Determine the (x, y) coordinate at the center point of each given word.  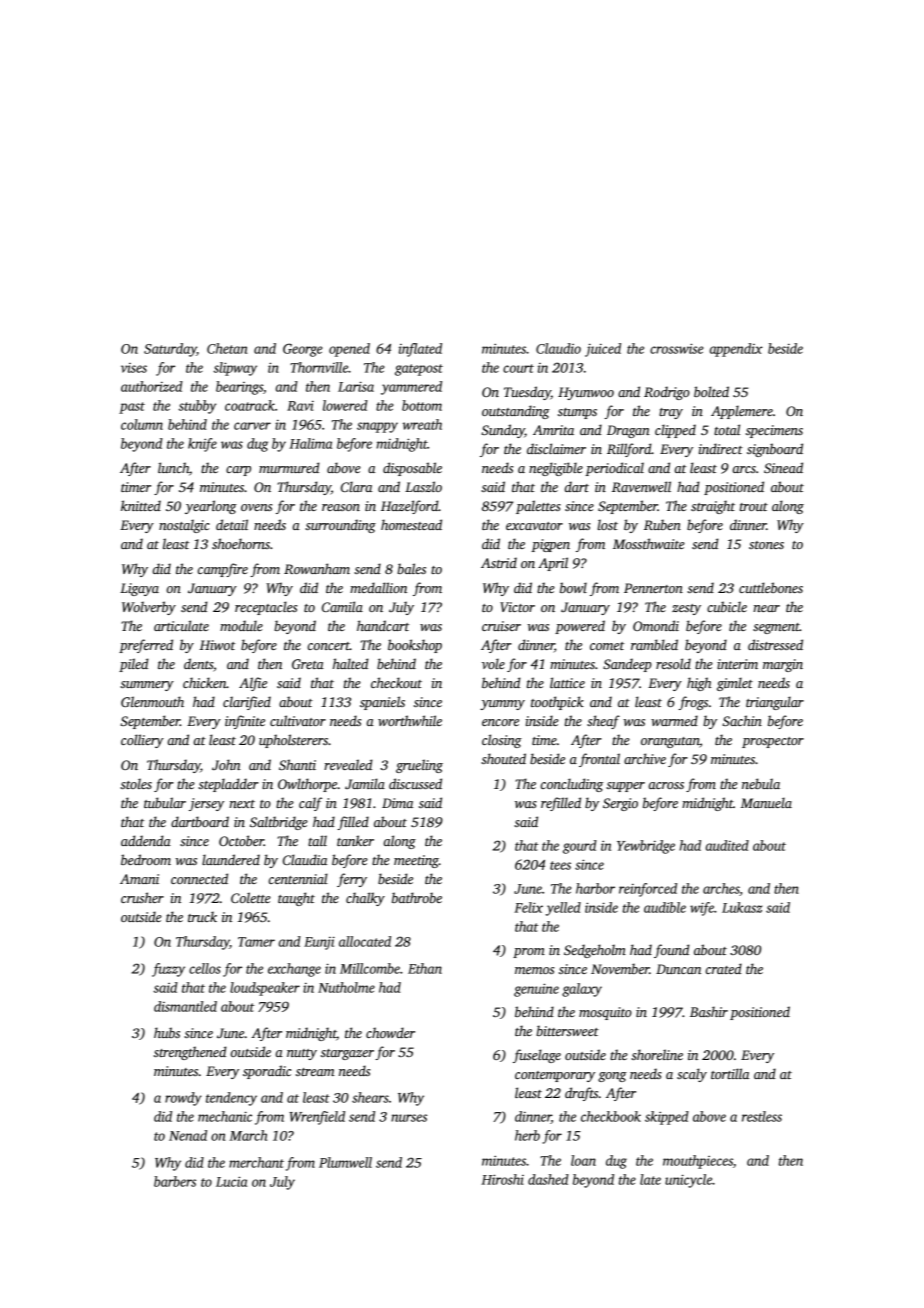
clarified (247, 703)
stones (766, 545)
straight (713, 507)
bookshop (415, 646)
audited (727, 845)
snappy (377, 427)
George (302, 350)
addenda (146, 840)
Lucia (231, 1181)
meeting (416, 861)
